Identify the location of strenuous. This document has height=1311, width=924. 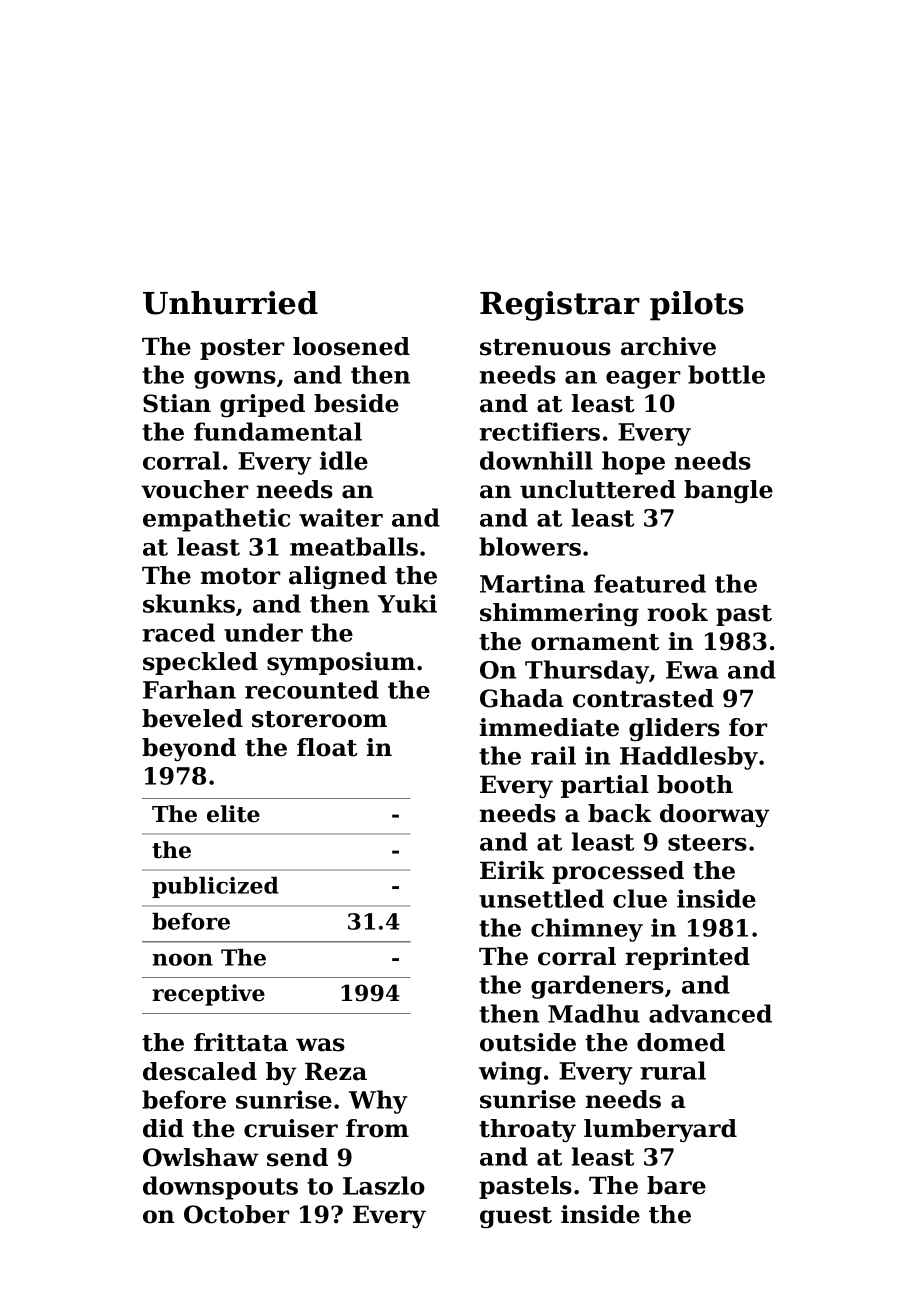
(545, 347).
